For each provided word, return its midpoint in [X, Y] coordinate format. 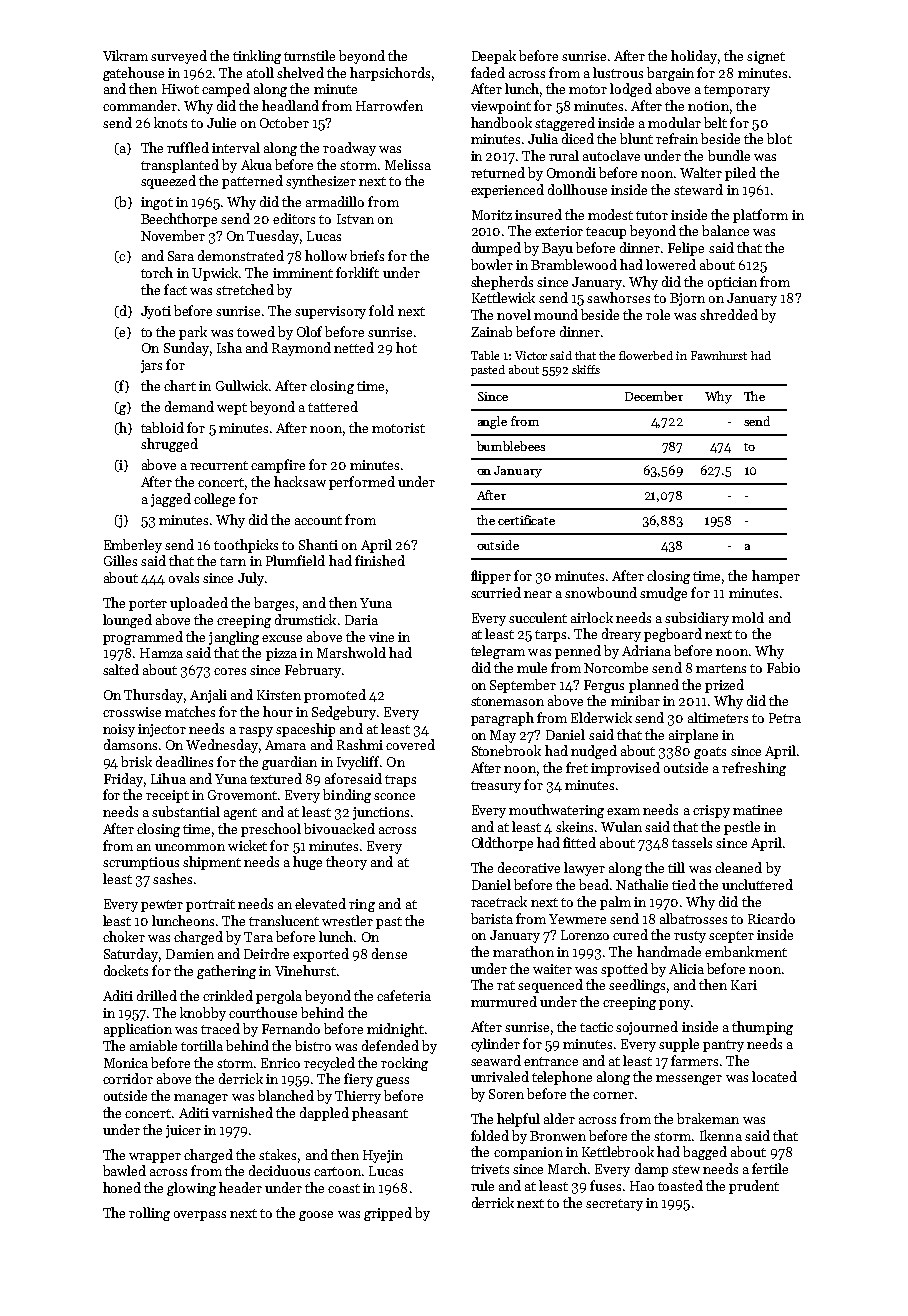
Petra [785, 718]
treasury [496, 787]
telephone [562, 1078]
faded [488, 72]
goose [316, 1216]
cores [230, 671]
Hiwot [180, 89]
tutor [652, 215]
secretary [614, 1205]
